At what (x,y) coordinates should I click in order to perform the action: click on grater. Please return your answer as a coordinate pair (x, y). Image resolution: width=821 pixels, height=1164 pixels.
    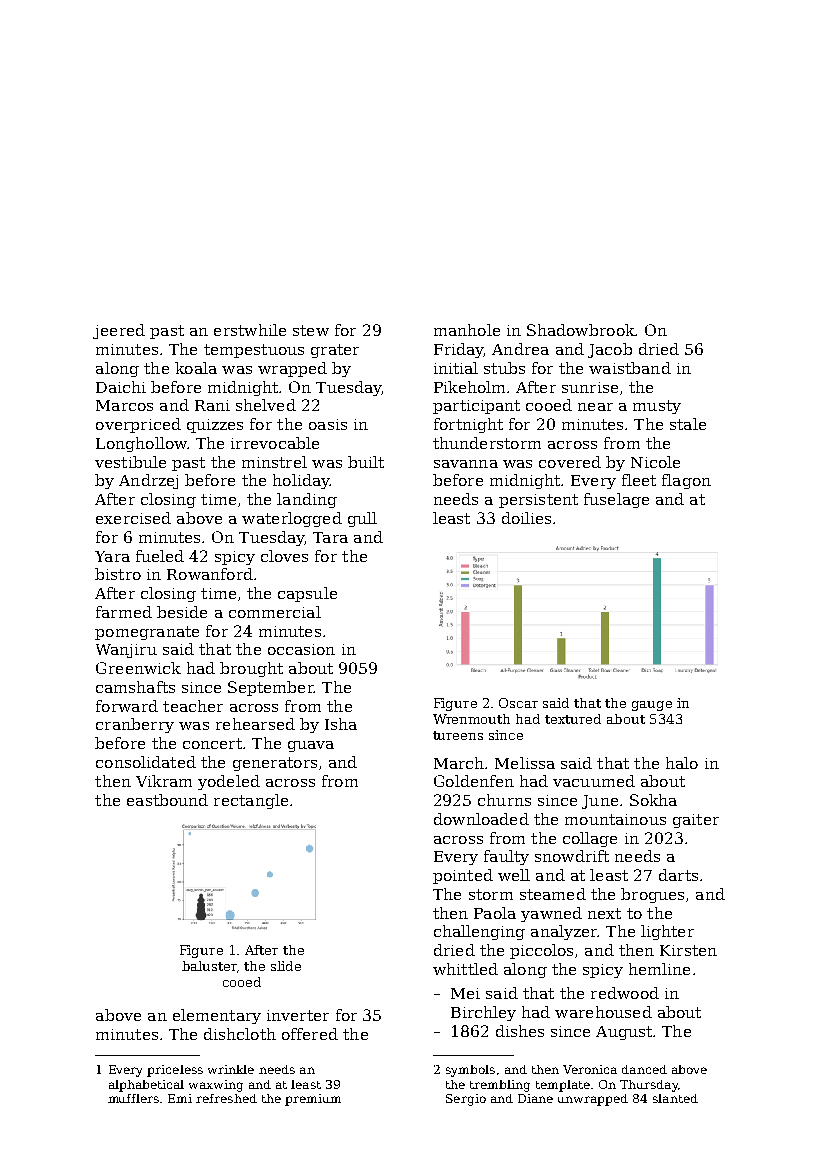
    Looking at the image, I should click on (335, 351).
